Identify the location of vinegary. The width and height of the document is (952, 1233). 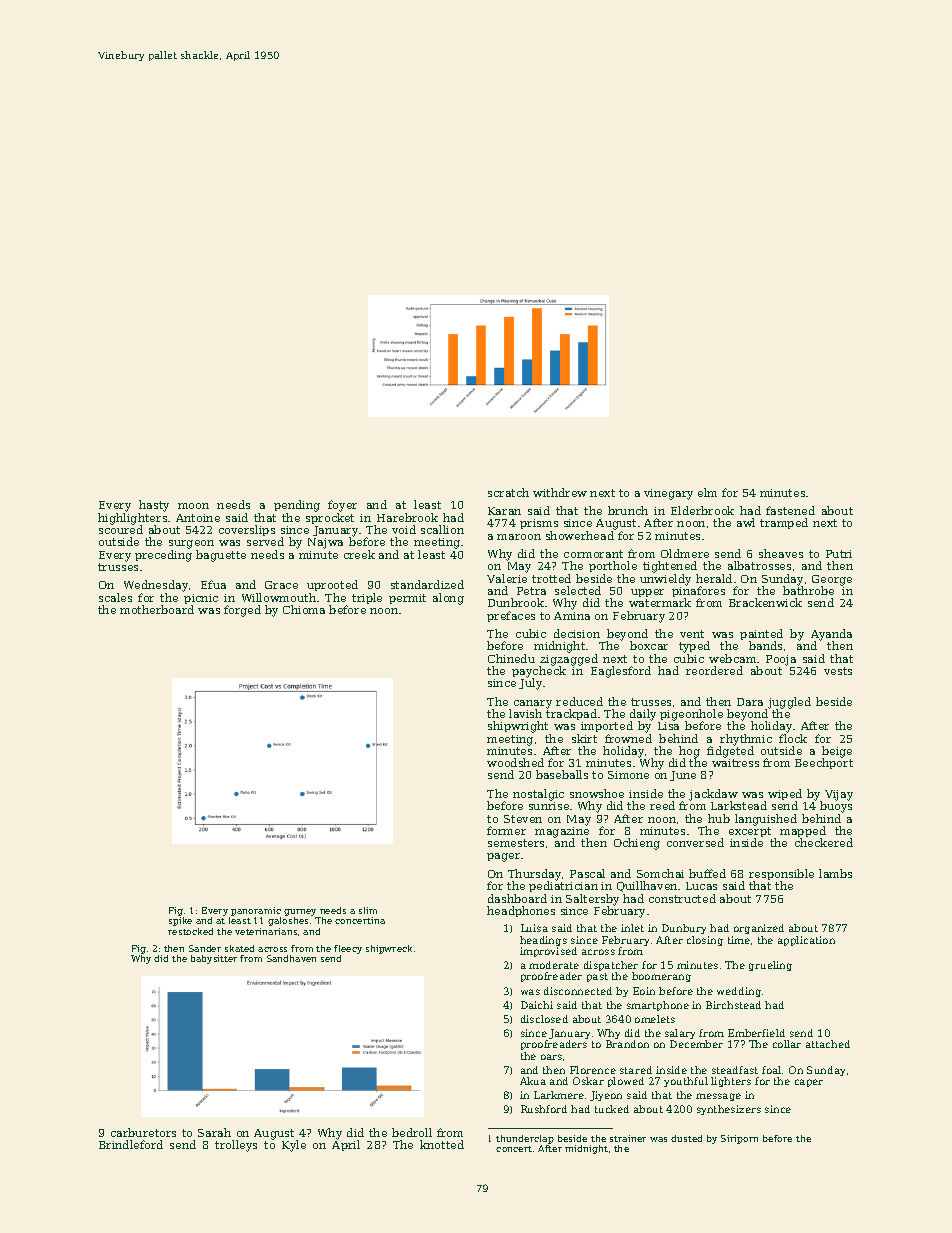
(668, 494).
